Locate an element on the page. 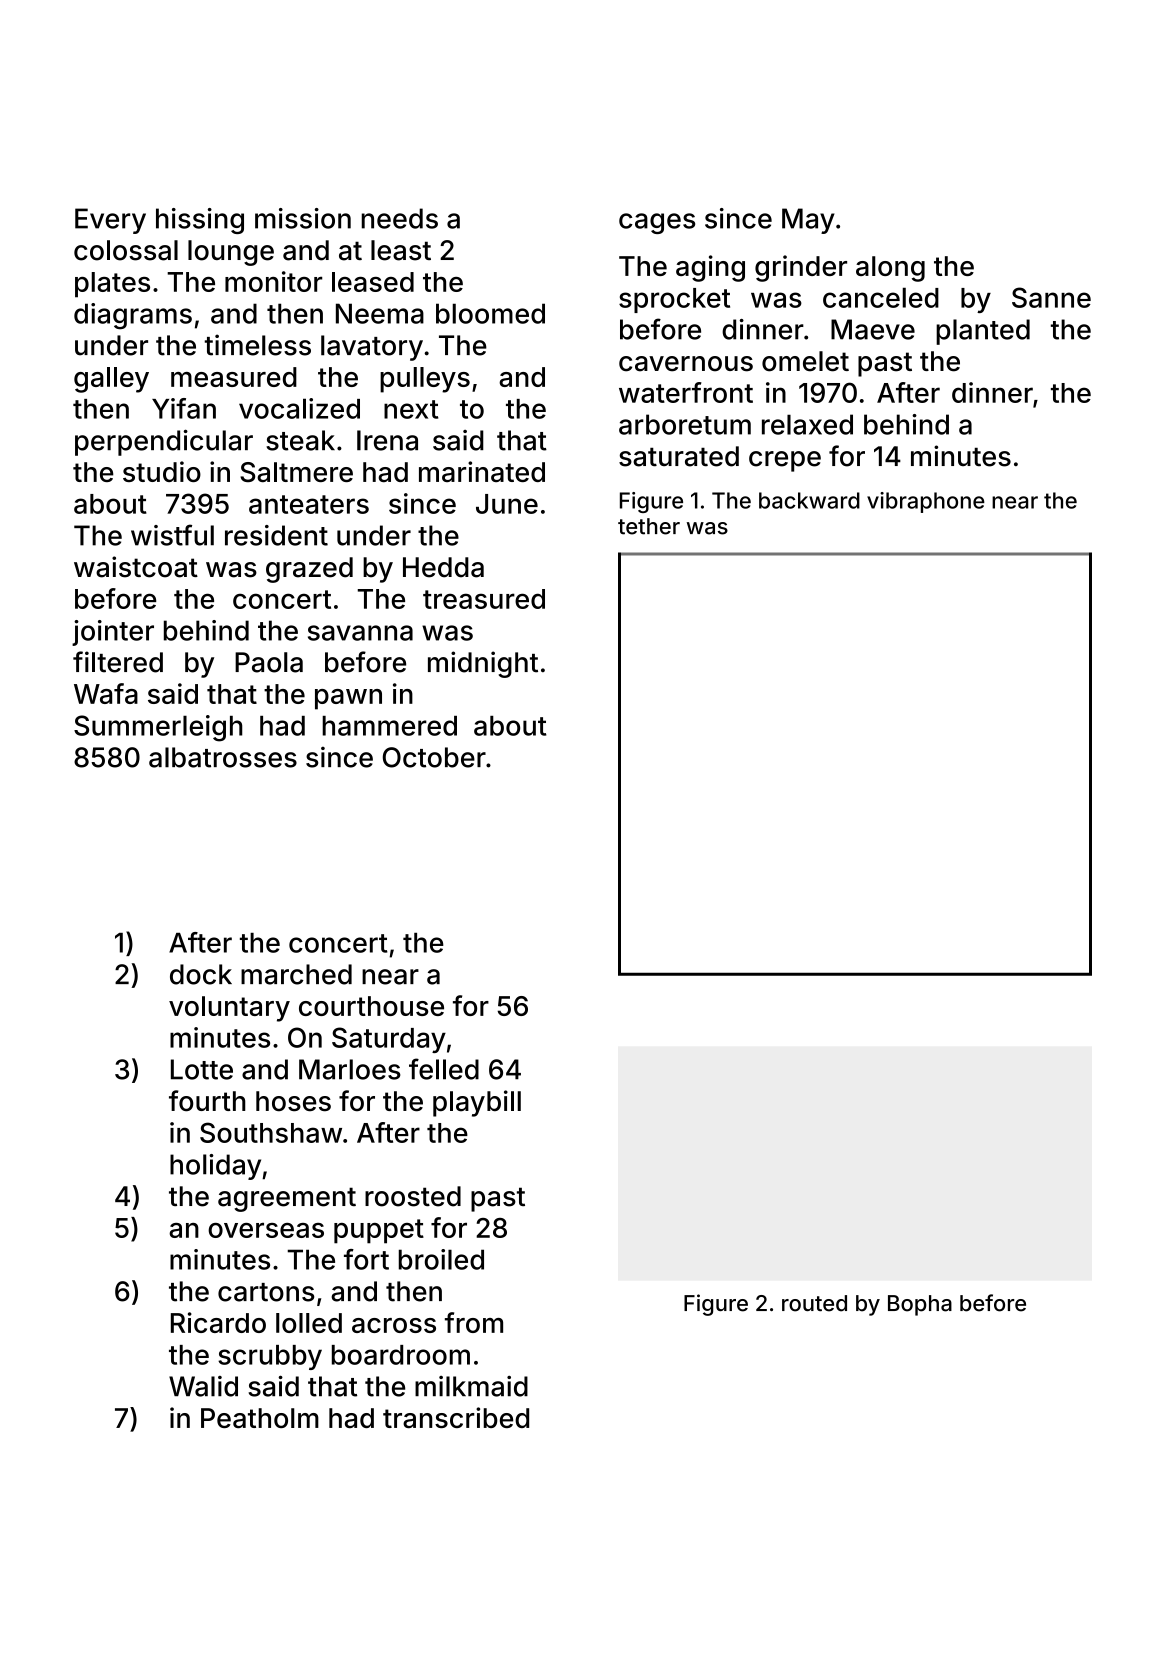 Image resolution: width=1165 pixels, height=1654 pixels. backward is located at coordinates (809, 500).
